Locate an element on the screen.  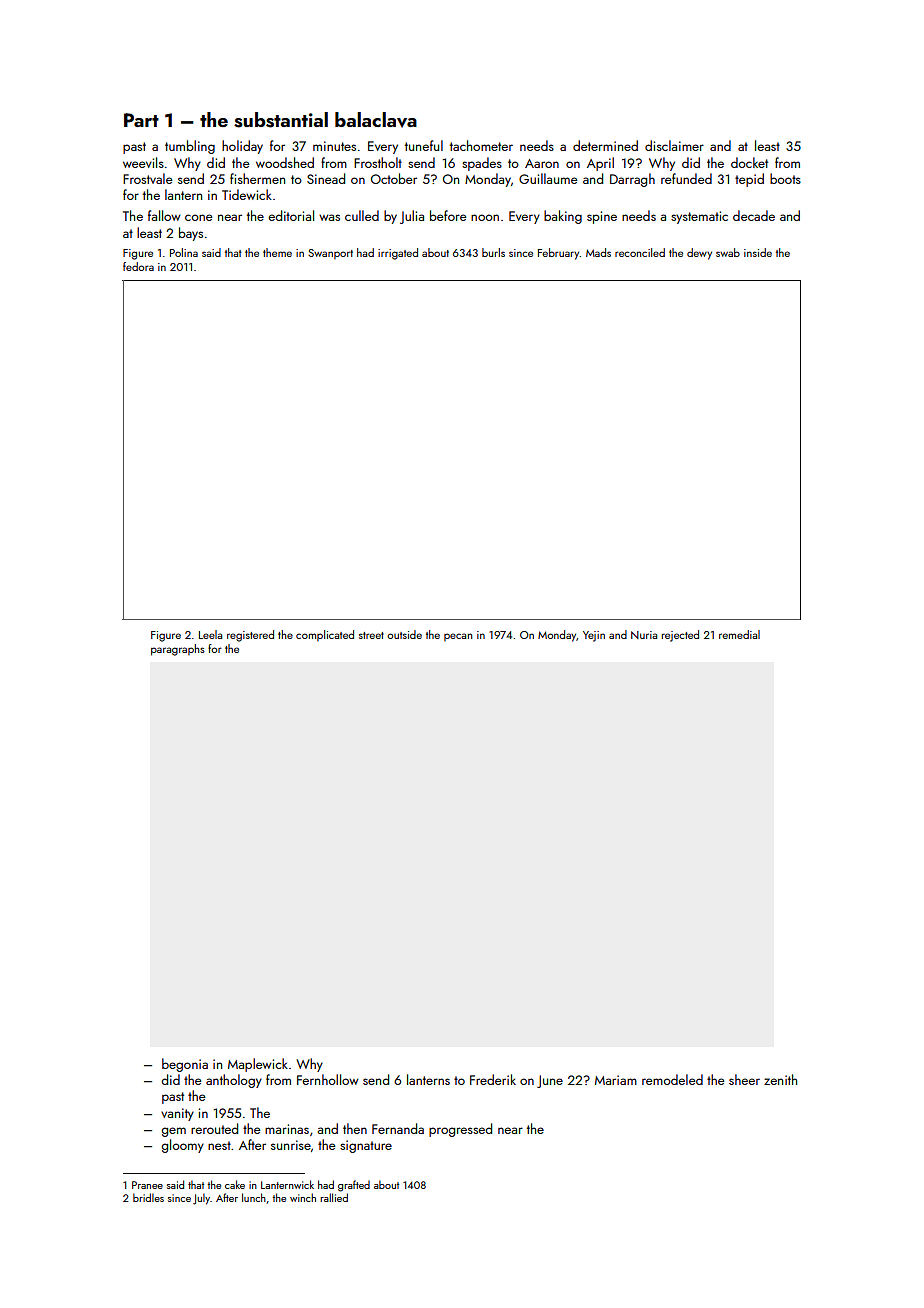
rejected is located at coordinates (680, 636).
